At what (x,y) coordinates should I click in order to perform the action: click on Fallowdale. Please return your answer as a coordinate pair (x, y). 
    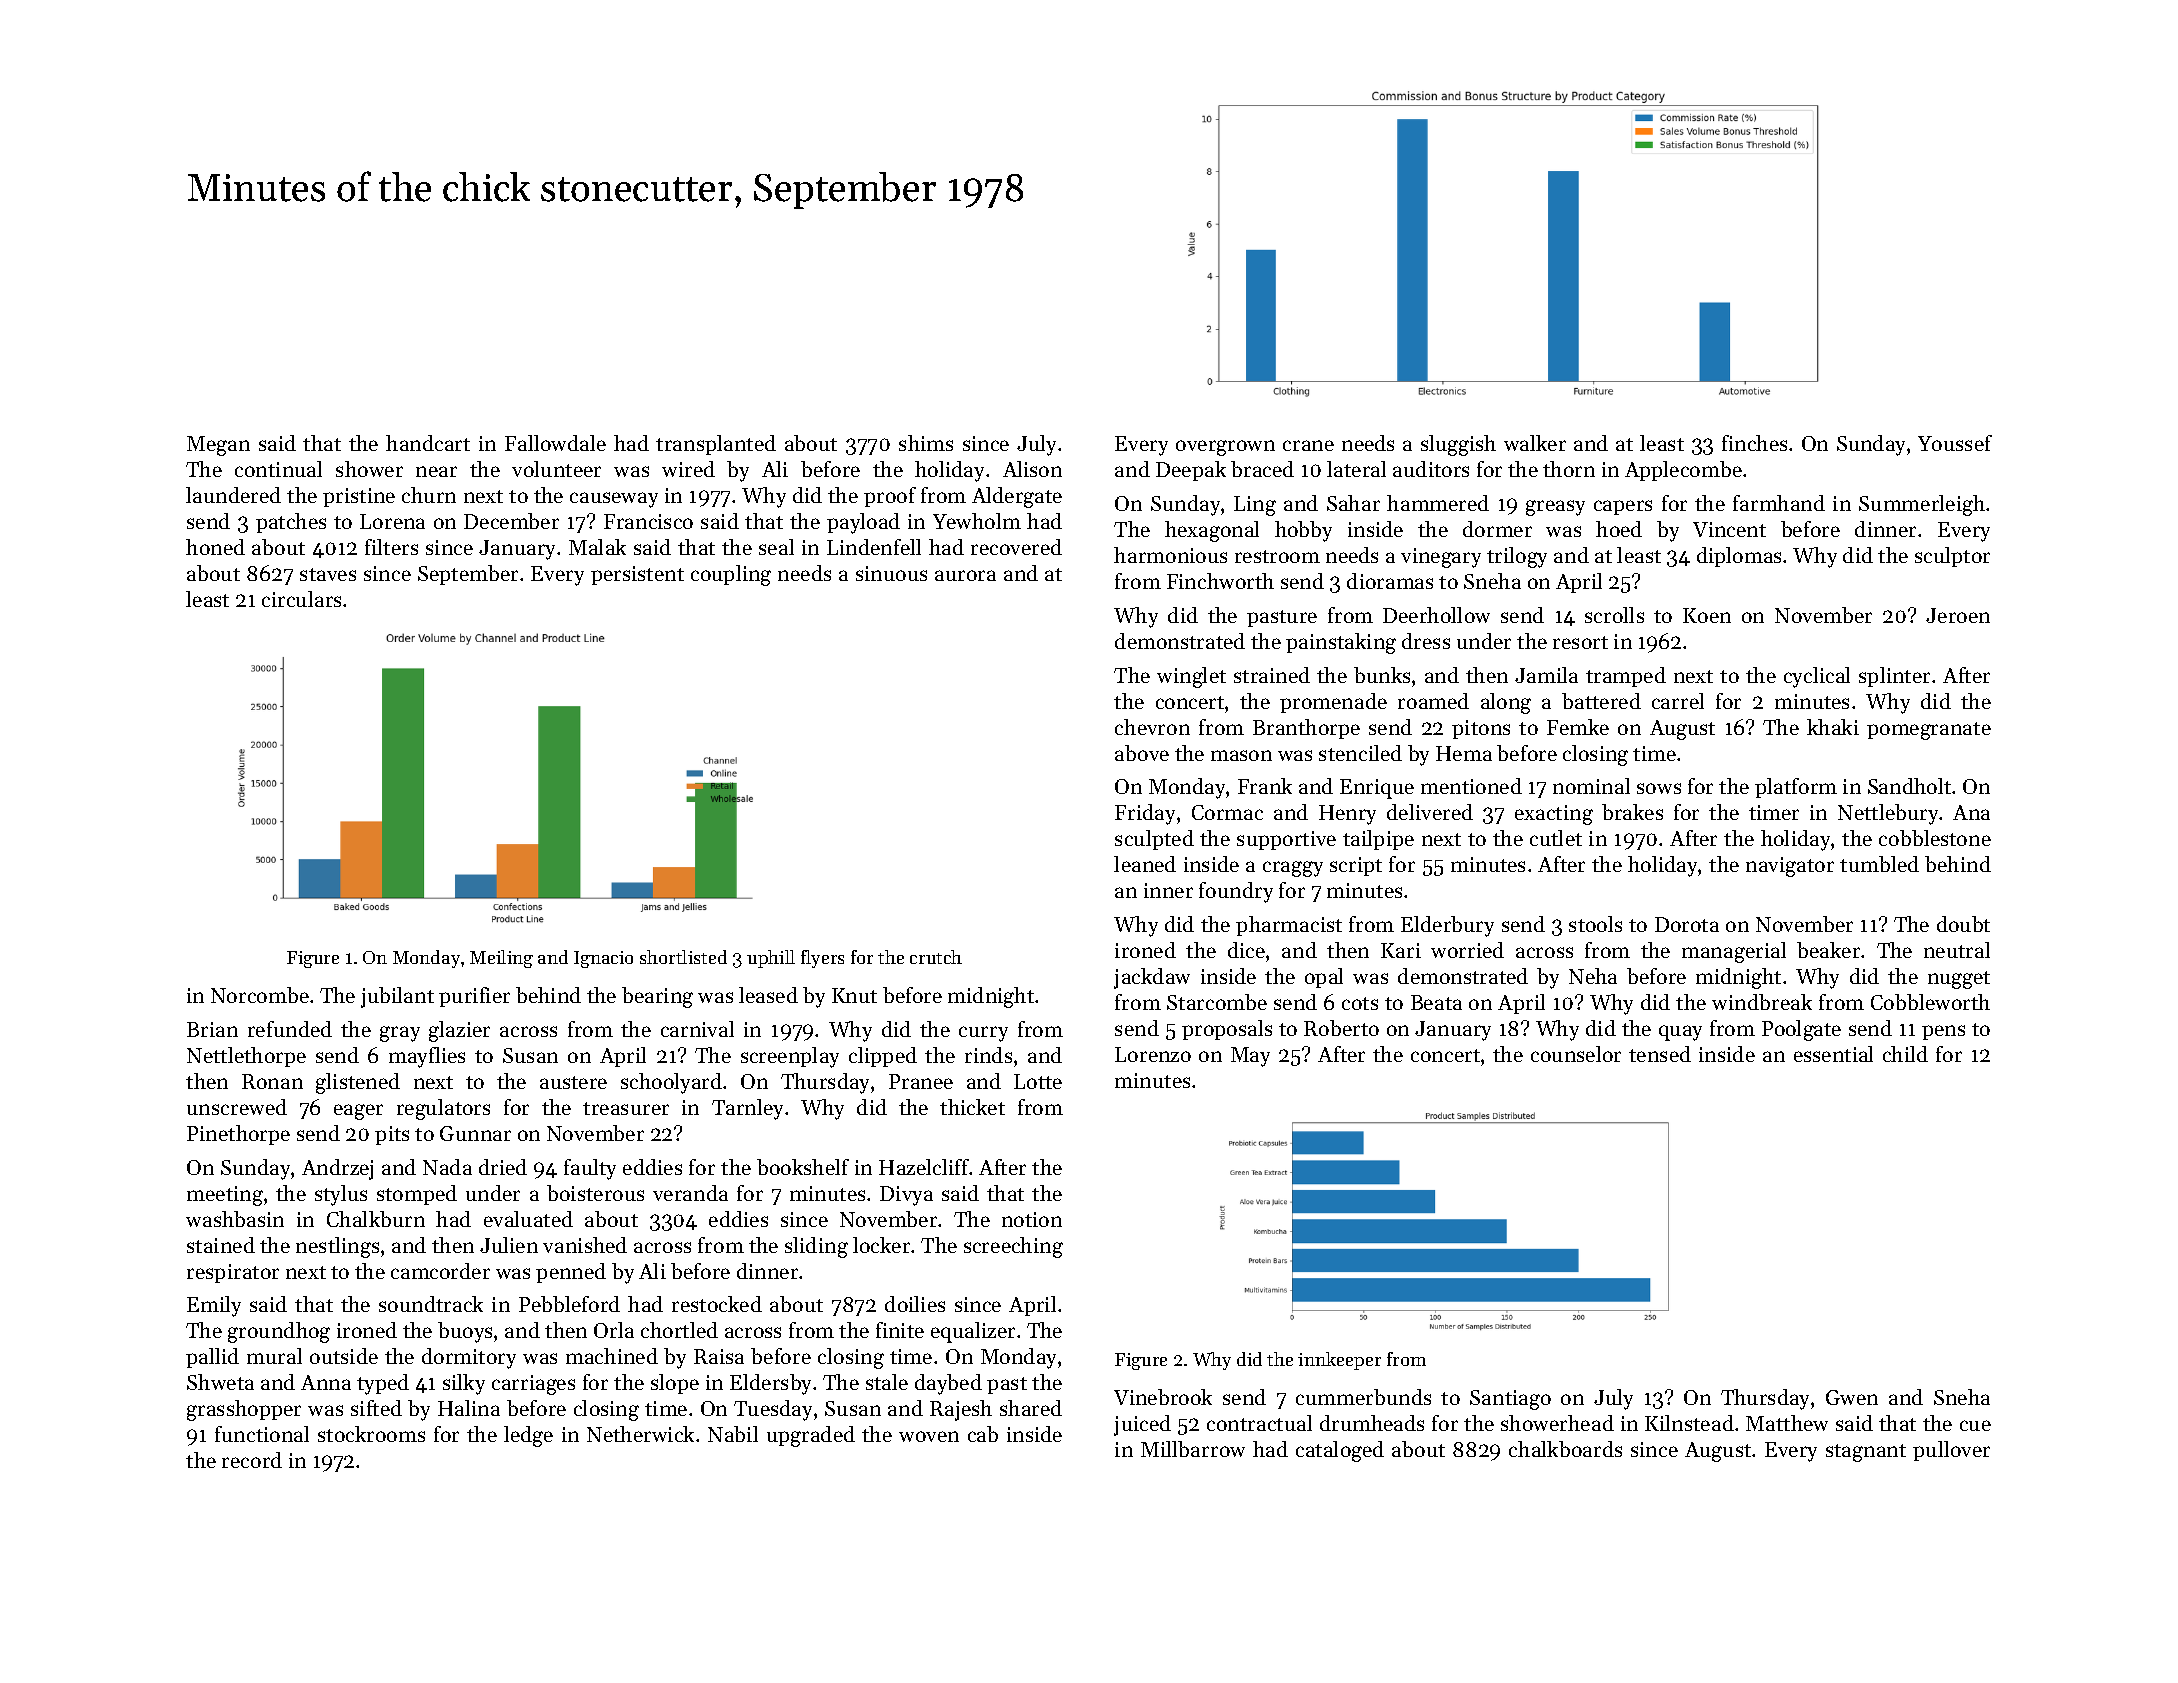
    Looking at the image, I should click on (555, 443).
